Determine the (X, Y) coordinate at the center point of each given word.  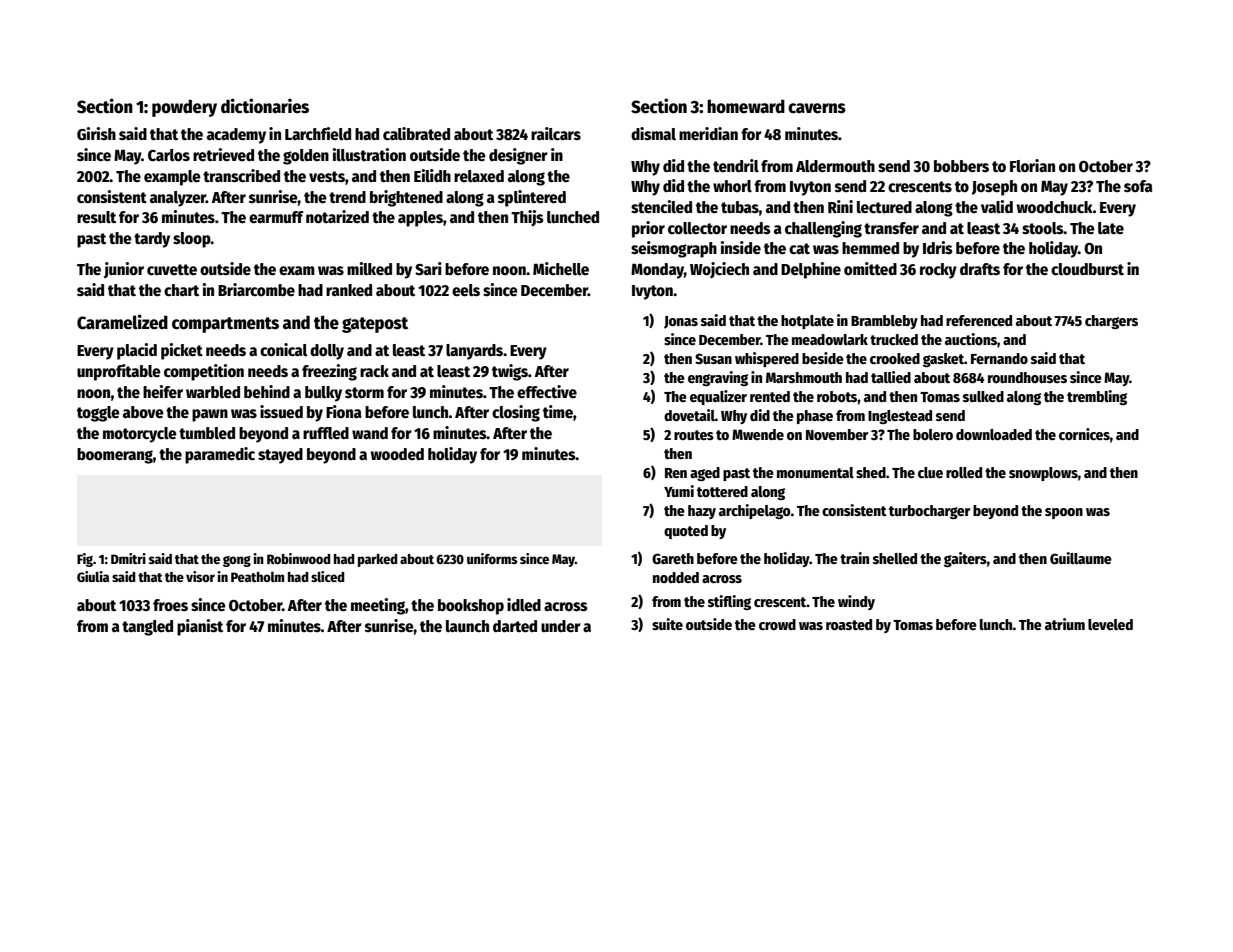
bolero (933, 434)
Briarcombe (256, 289)
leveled (1110, 624)
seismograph (674, 249)
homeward (746, 106)
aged (705, 474)
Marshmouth (804, 377)
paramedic (220, 455)
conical (283, 350)
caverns (817, 108)
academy (236, 136)
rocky (938, 271)
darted (515, 626)
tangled (147, 628)
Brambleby (884, 322)
